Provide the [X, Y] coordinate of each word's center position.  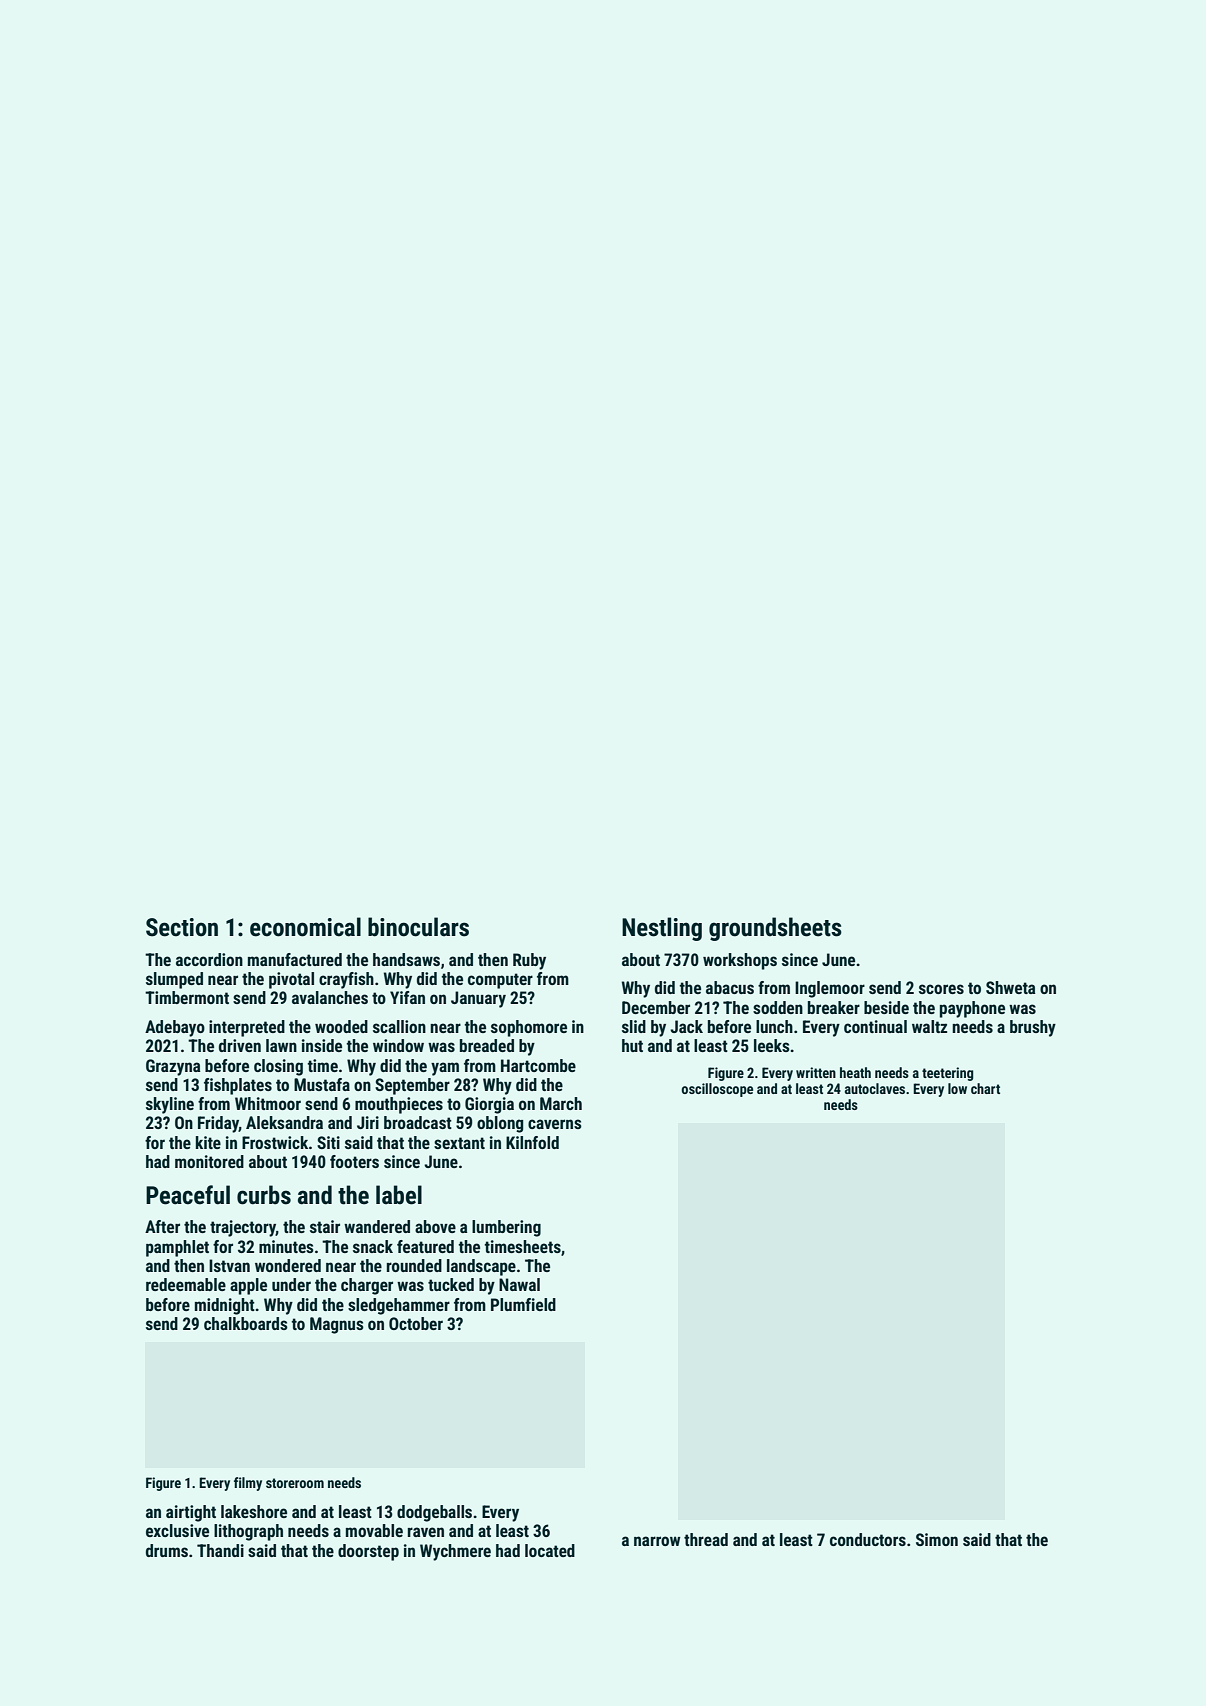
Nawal [519, 1284]
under [291, 1284]
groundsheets [775, 929]
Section [182, 927]
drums [167, 1550]
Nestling [662, 929]
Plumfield [523, 1304]
